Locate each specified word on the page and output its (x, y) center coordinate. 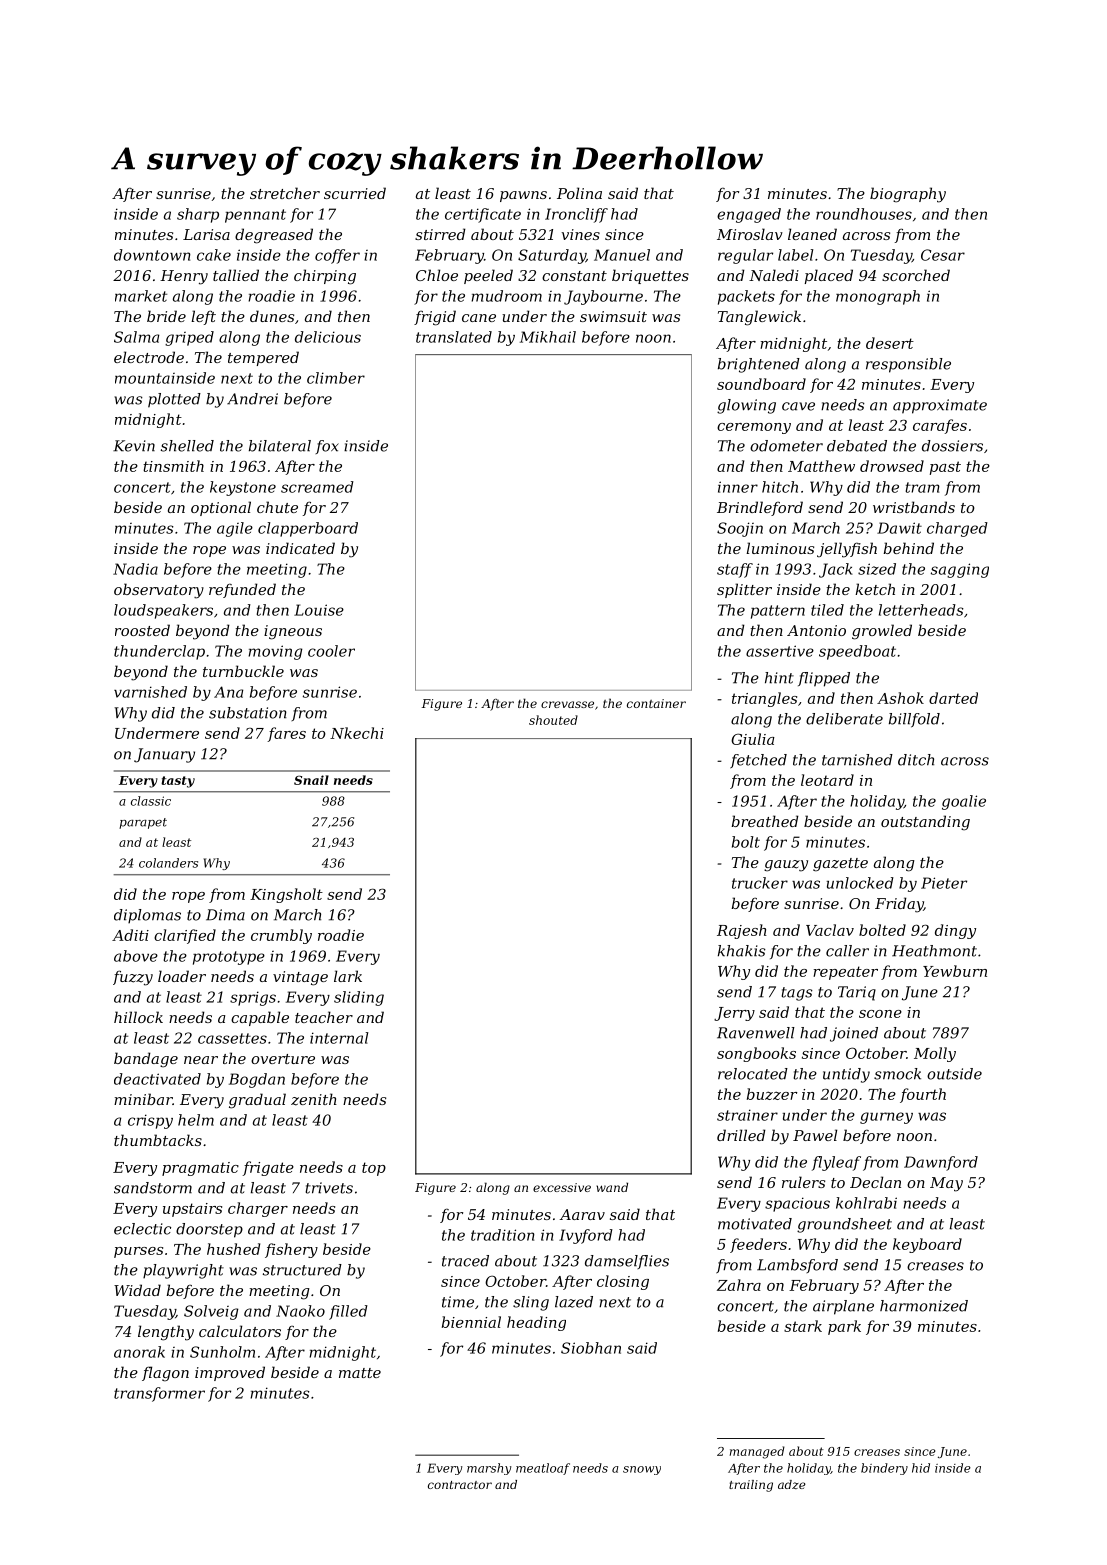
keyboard (927, 1245)
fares (286, 734)
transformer (159, 1394)
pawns (523, 196)
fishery (291, 1250)
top (374, 1169)
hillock (138, 1017)
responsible (908, 365)
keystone (243, 488)
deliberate (844, 719)
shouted (553, 720)
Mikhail (548, 337)
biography (908, 195)
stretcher (285, 193)
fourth (923, 1095)
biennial (471, 1322)
